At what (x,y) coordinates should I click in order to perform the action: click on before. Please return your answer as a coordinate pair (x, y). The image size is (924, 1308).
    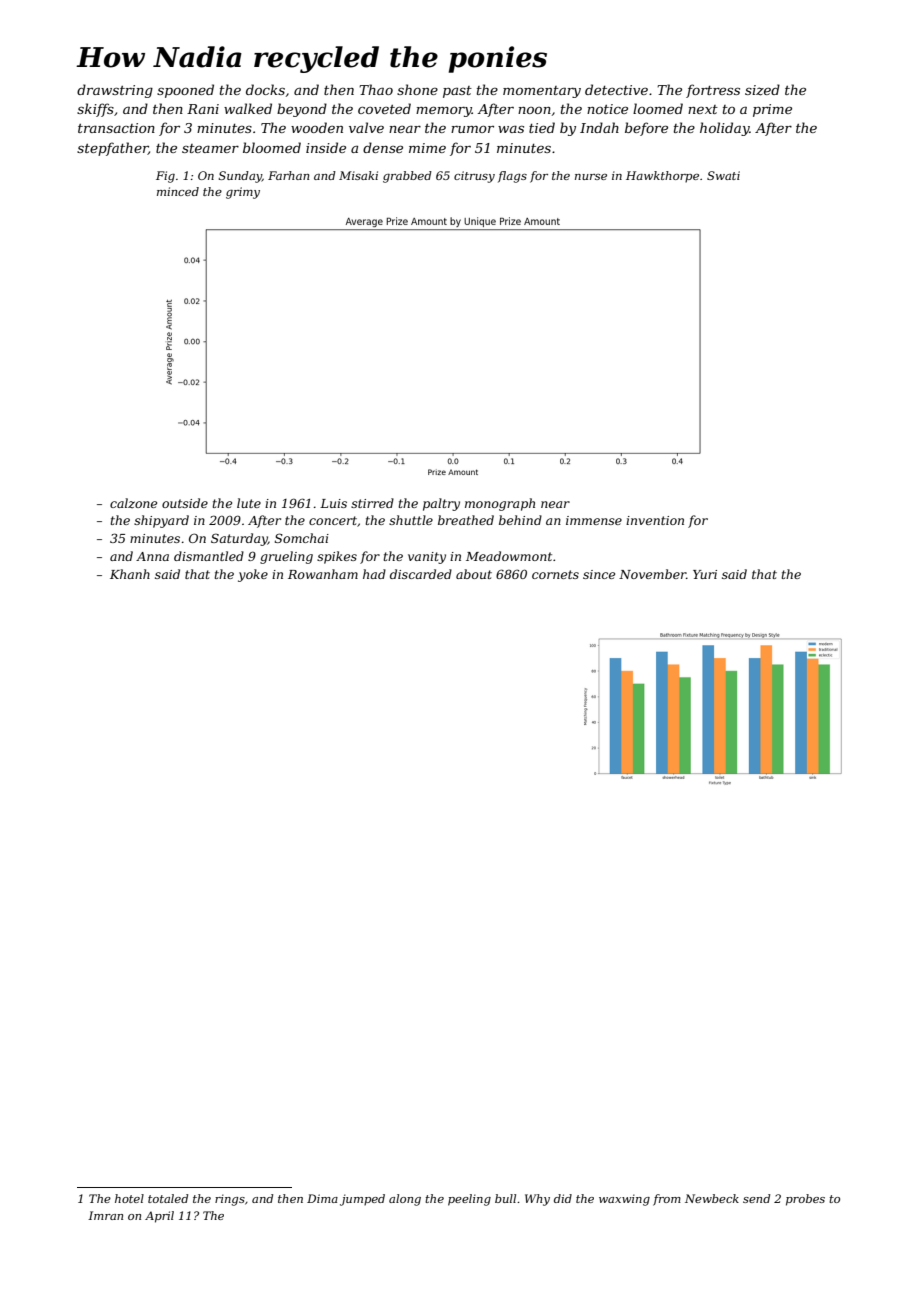
    Looking at the image, I should click on (646, 129).
